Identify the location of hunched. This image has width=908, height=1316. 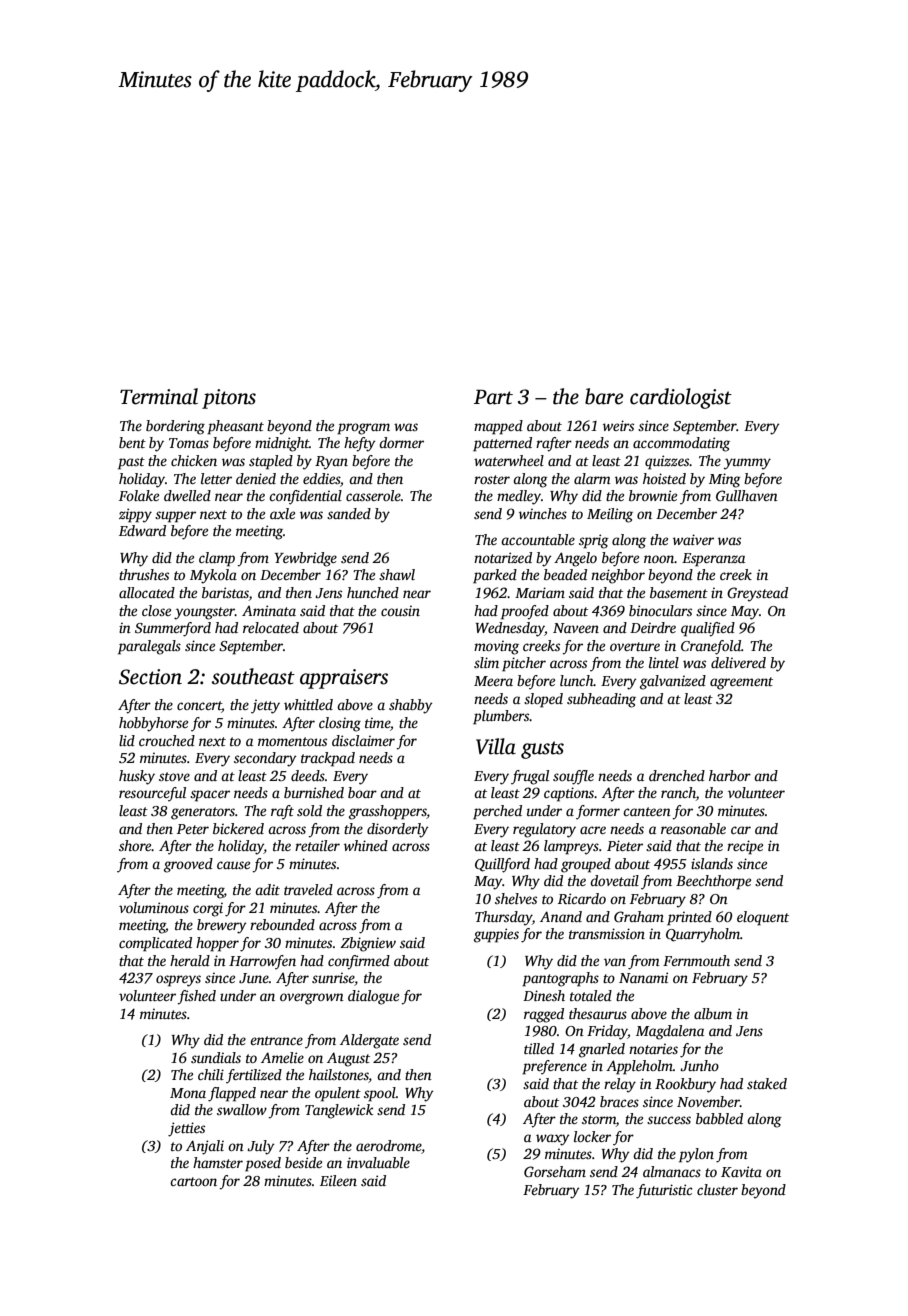
(373, 592).
